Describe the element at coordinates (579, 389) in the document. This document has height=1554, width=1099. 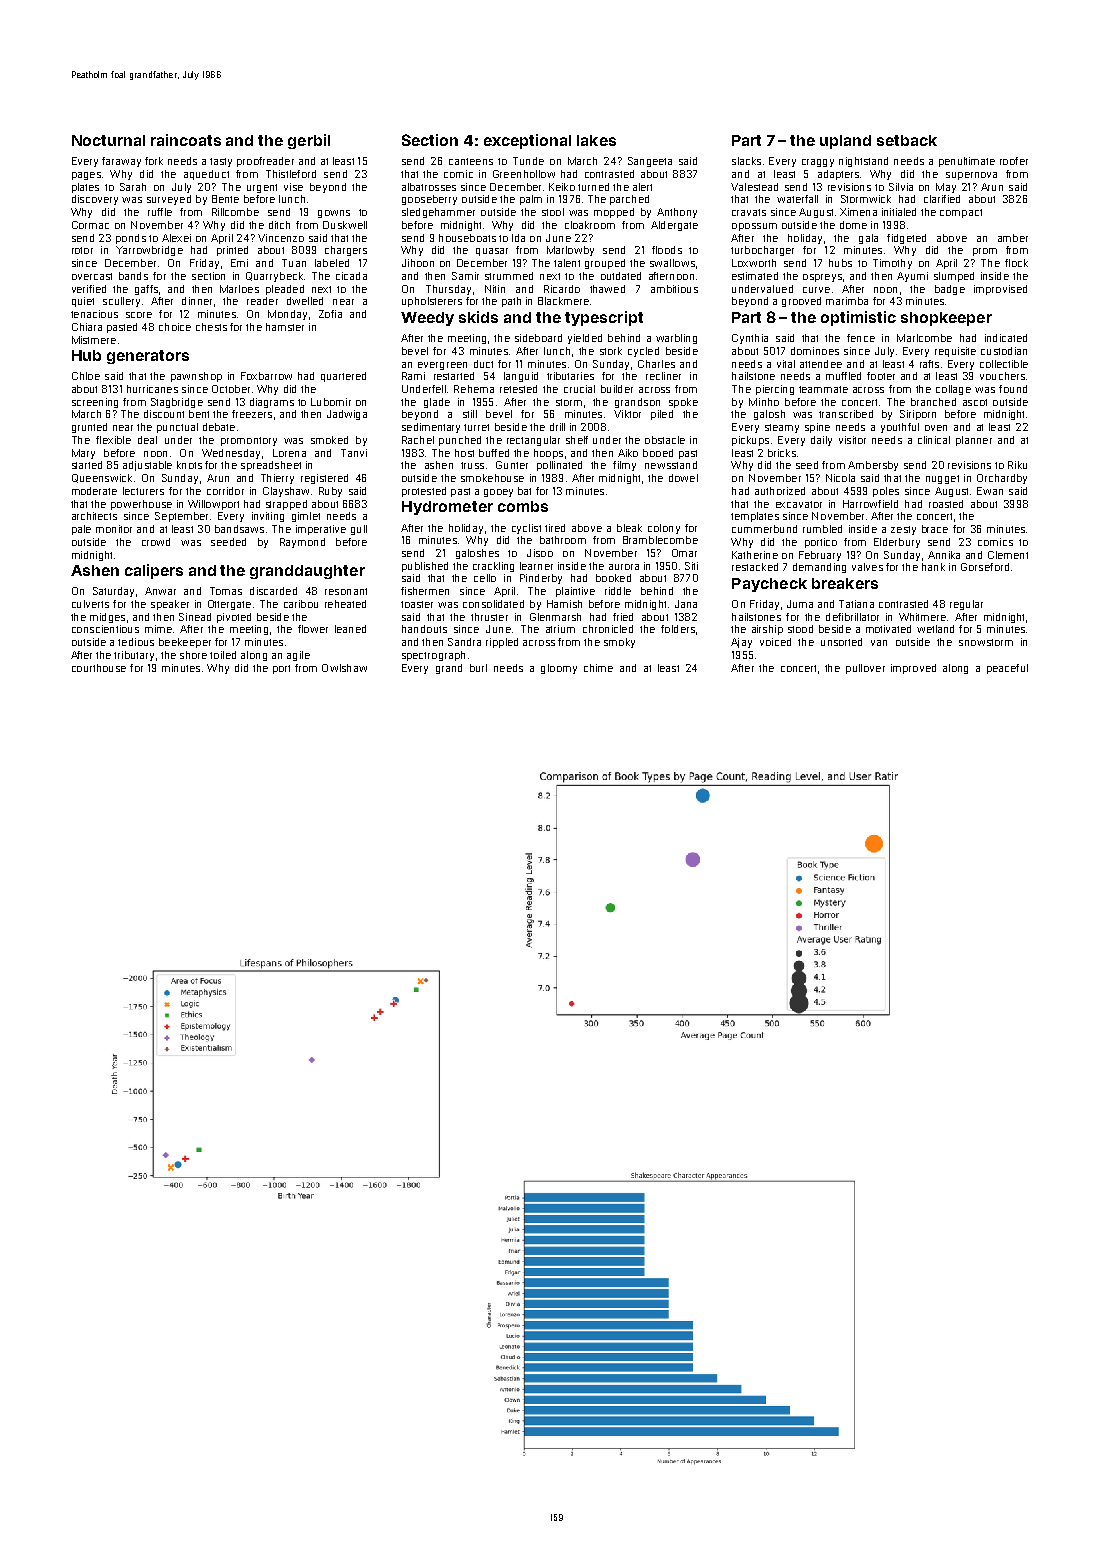
I see `crucial` at that location.
